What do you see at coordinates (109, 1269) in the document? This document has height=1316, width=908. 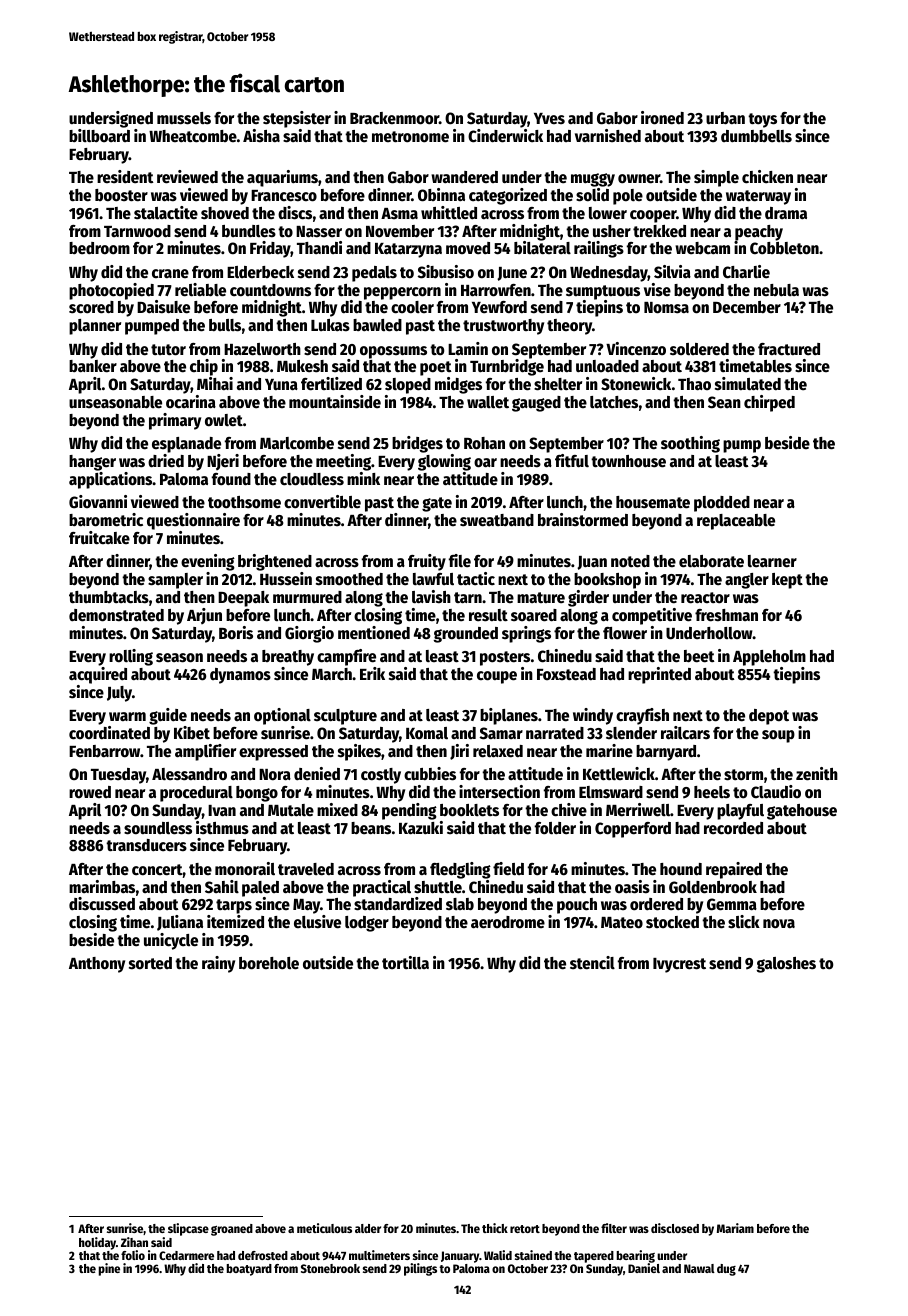 I see `pine` at bounding box center [109, 1269].
